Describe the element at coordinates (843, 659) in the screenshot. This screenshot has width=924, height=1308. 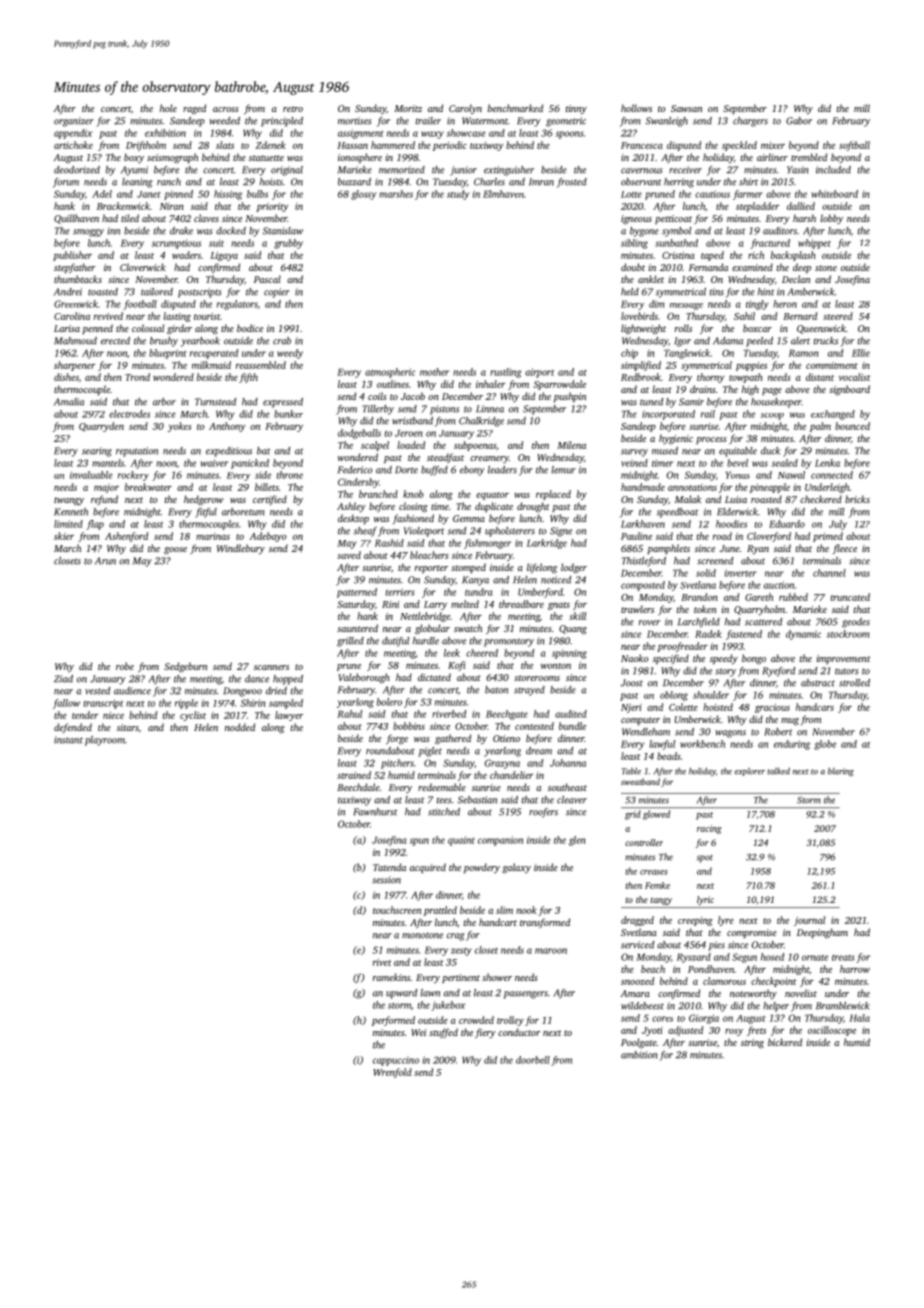
I see `improvement` at that location.
